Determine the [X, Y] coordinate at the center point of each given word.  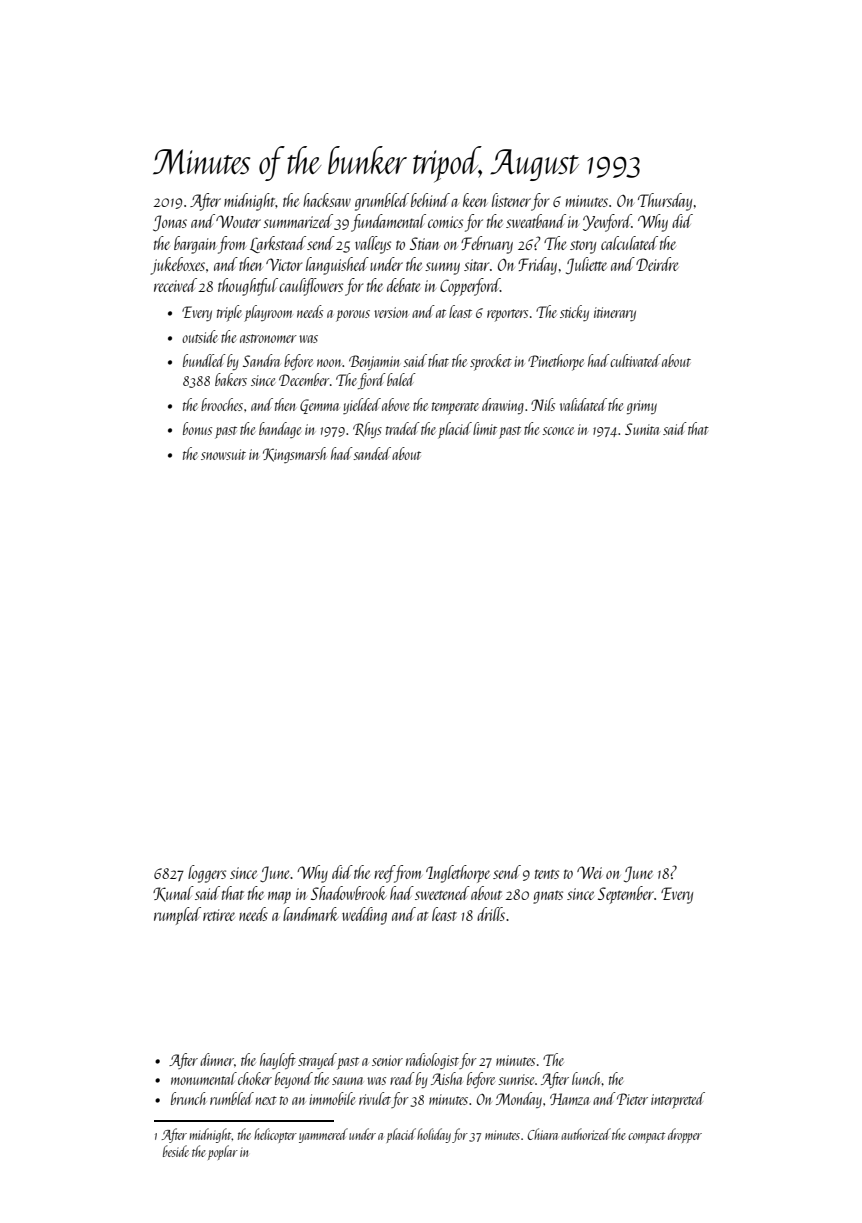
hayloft [278, 1061]
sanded [372, 453]
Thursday [665, 202]
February [487, 245]
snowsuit [223, 454]
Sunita [642, 429]
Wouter [238, 221]
